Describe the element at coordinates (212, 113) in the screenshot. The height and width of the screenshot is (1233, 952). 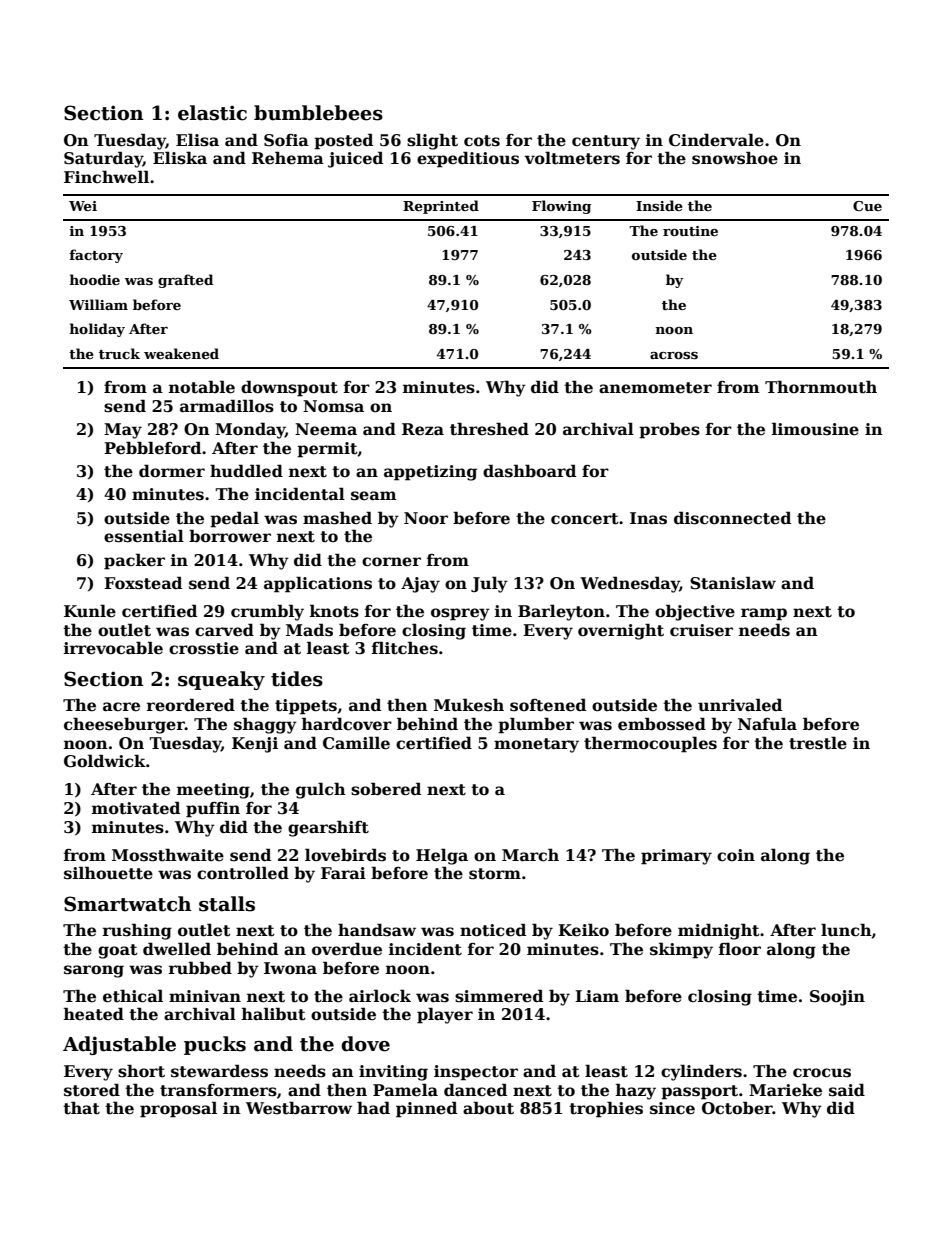
I see `elastic` at that location.
